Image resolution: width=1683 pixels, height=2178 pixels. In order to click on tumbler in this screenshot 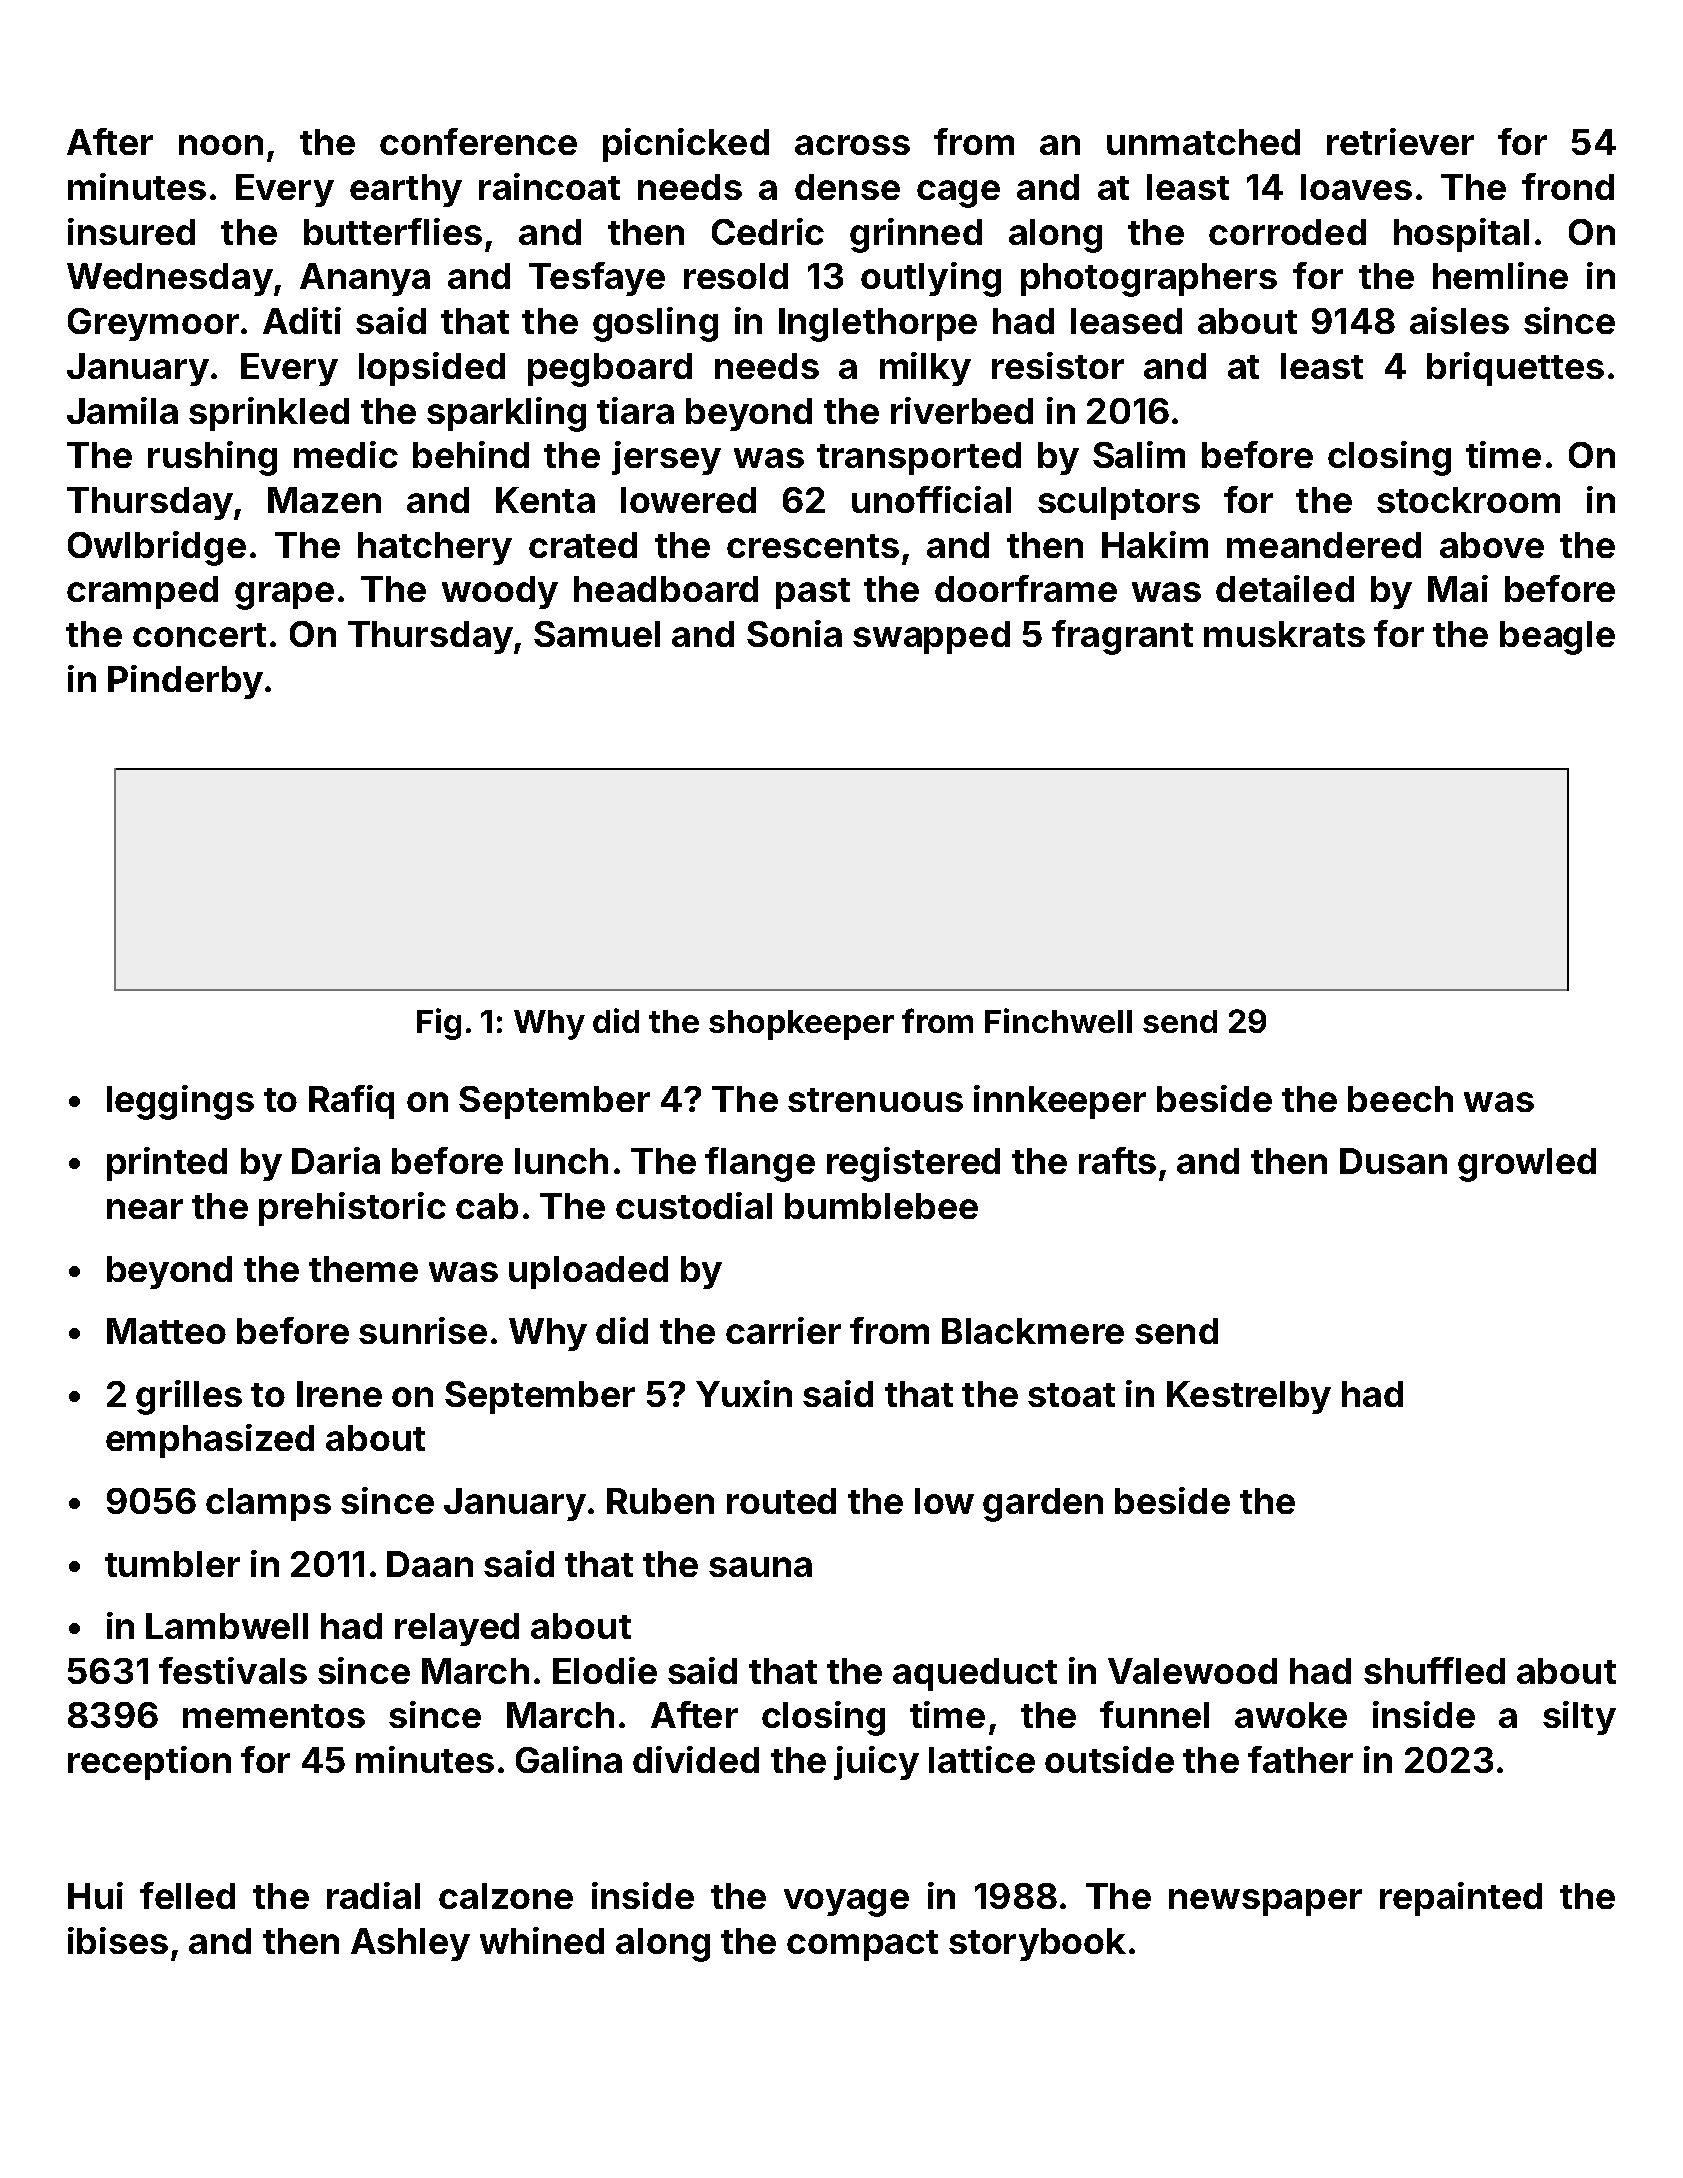, I will do `click(172, 1564)`.
